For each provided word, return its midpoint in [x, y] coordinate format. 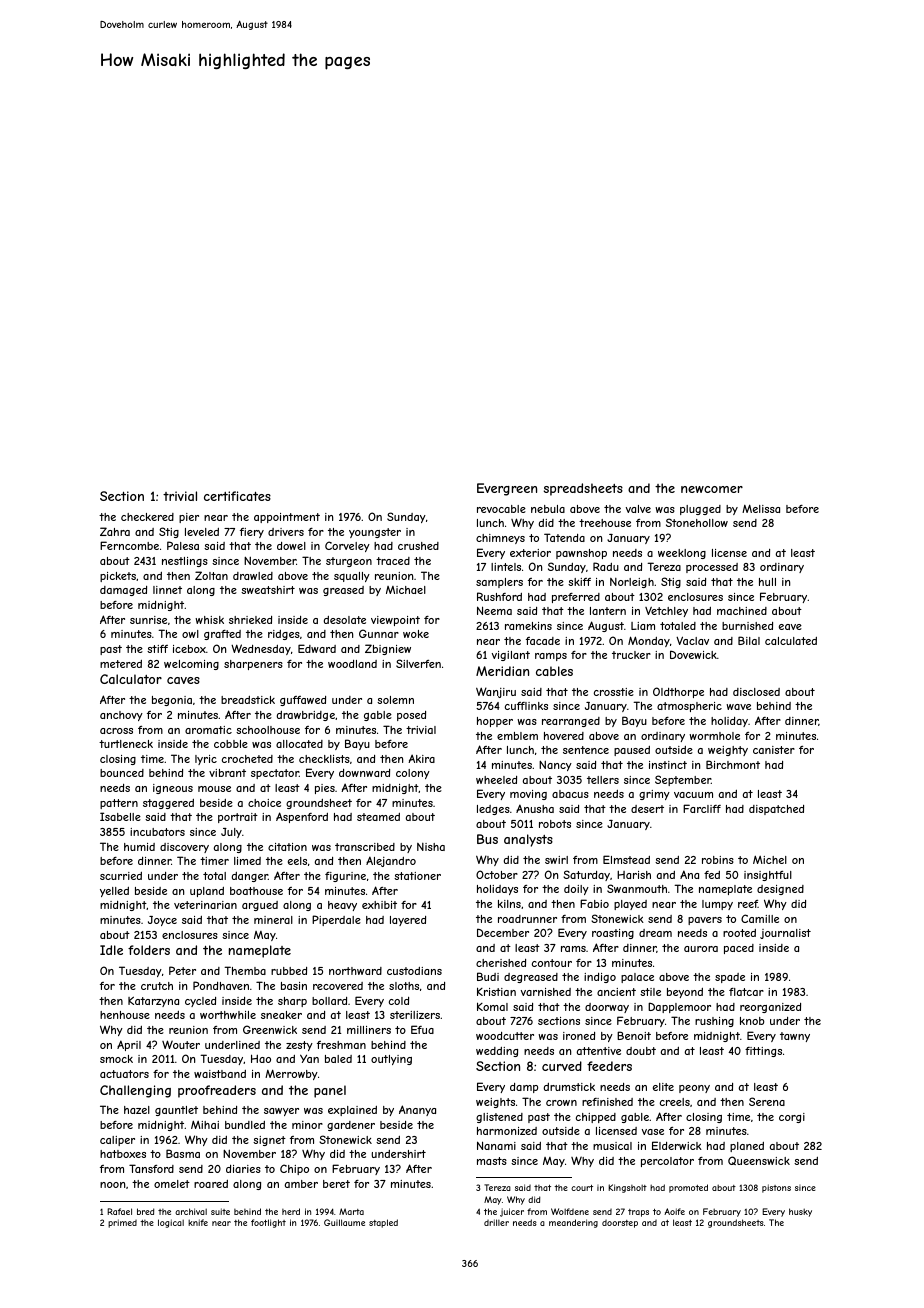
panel [330, 1091]
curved [562, 1066]
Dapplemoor [679, 1007]
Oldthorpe [678, 692]
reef [748, 904]
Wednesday [261, 649]
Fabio [594, 903]
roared [211, 1184]
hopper [495, 722]
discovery [184, 848]
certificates [237, 496]
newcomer [712, 489]
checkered [147, 517]
